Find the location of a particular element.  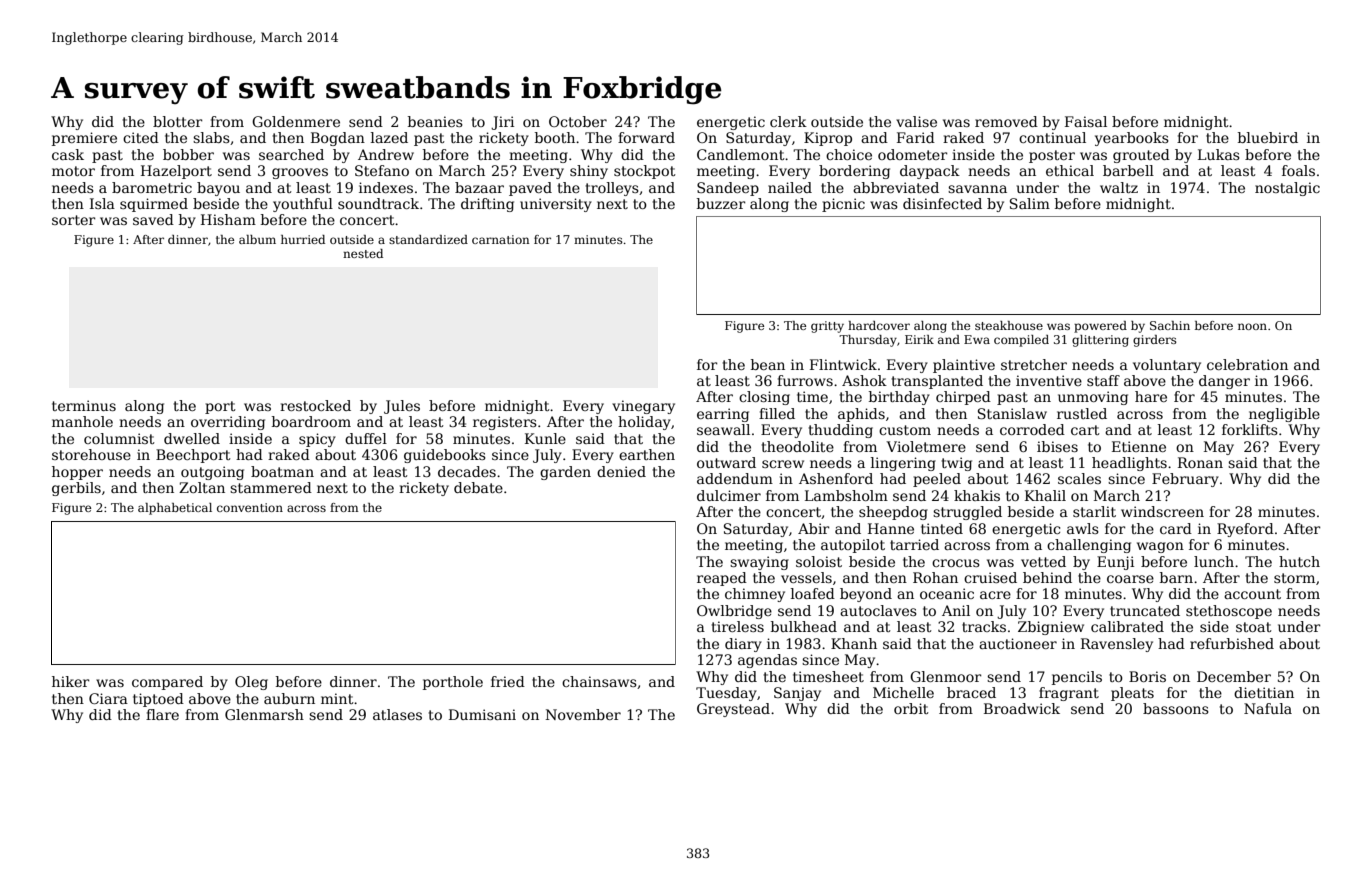

removed is located at coordinates (1006, 121).
